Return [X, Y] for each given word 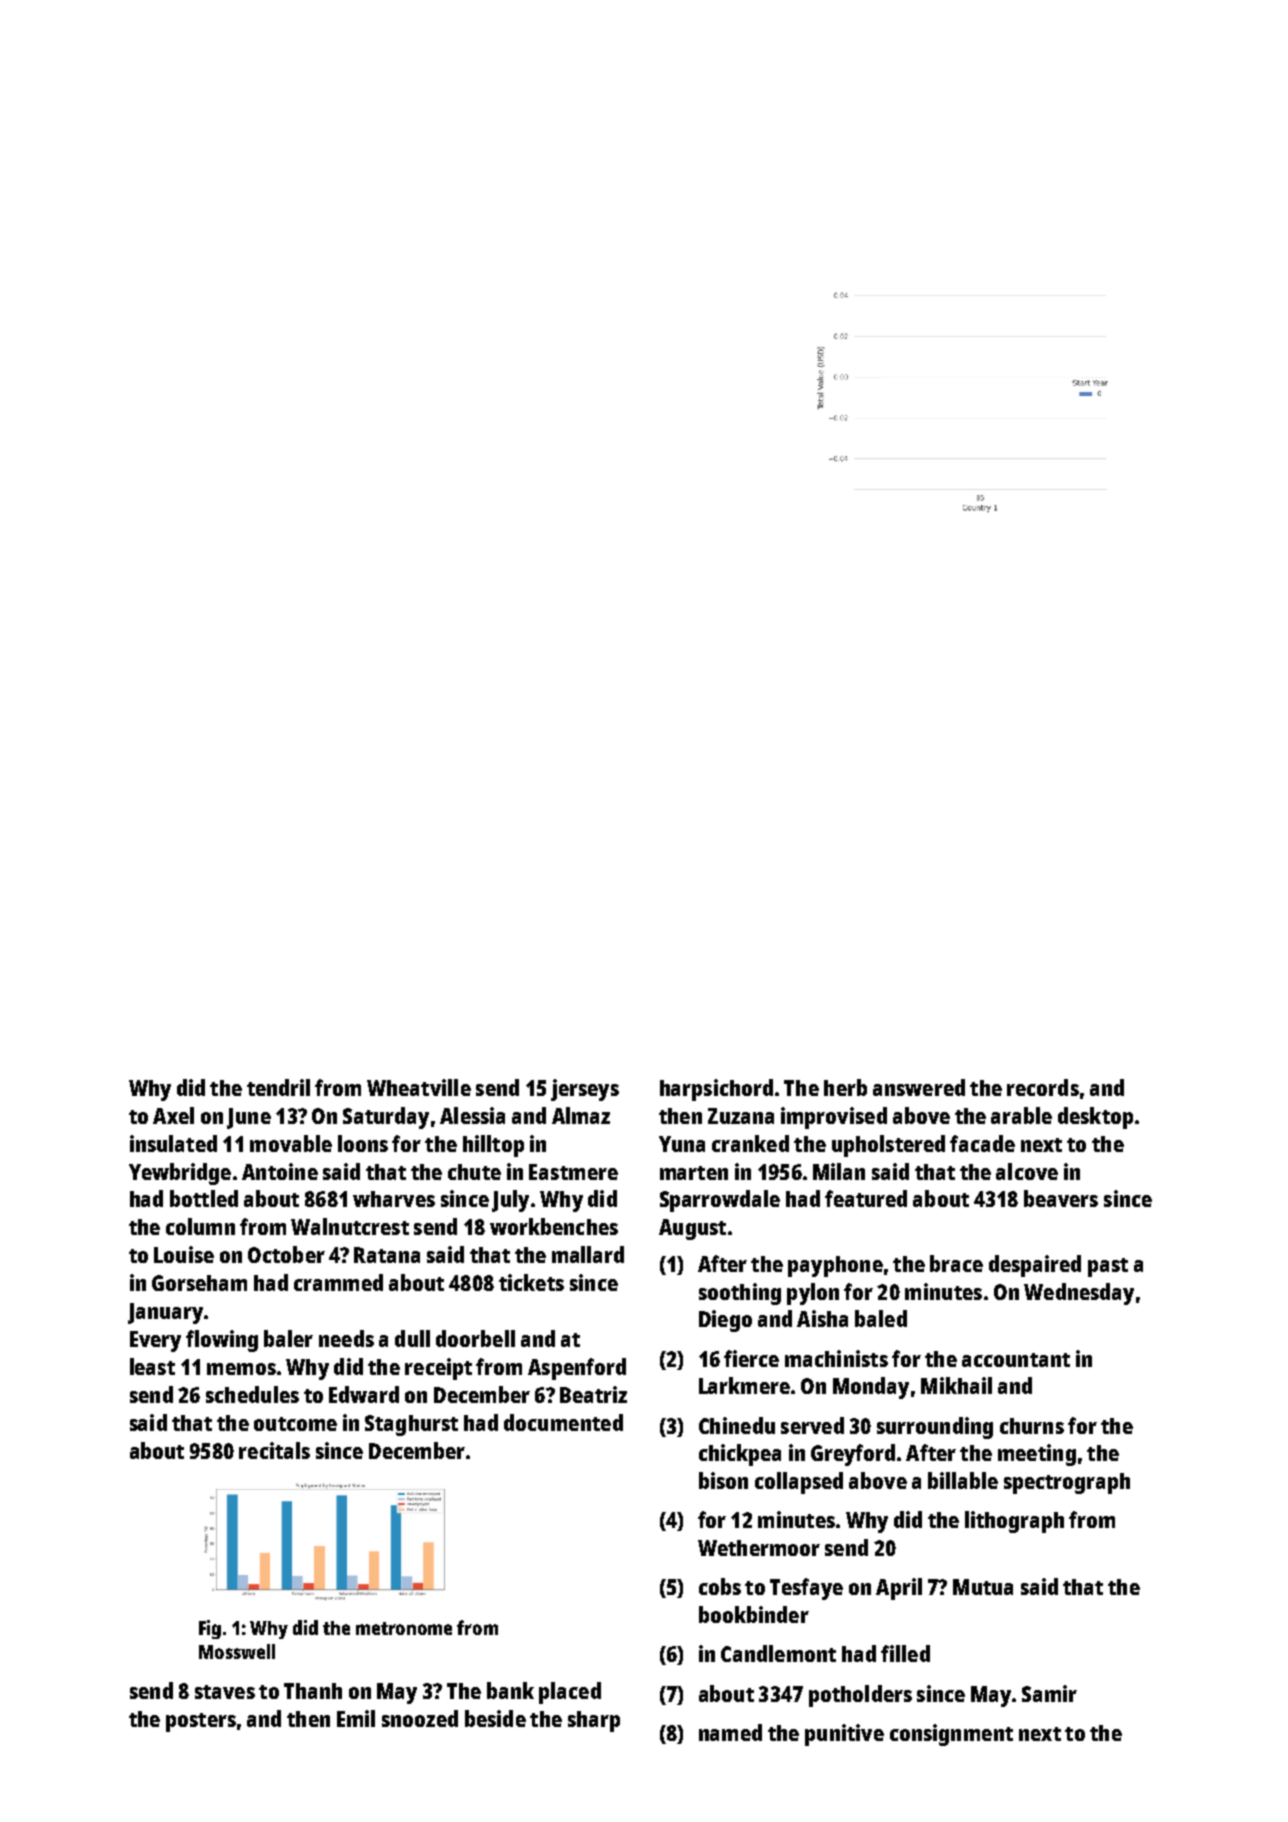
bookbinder [754, 1614]
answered [919, 1087]
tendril [278, 1087]
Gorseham [199, 1283]
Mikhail [956, 1385]
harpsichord [716, 1090]
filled [905, 1653]
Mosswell [237, 1651]
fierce [751, 1358]
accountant [1016, 1360]
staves [225, 1692]
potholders [860, 1696]
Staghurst [411, 1425]
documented [563, 1422]
